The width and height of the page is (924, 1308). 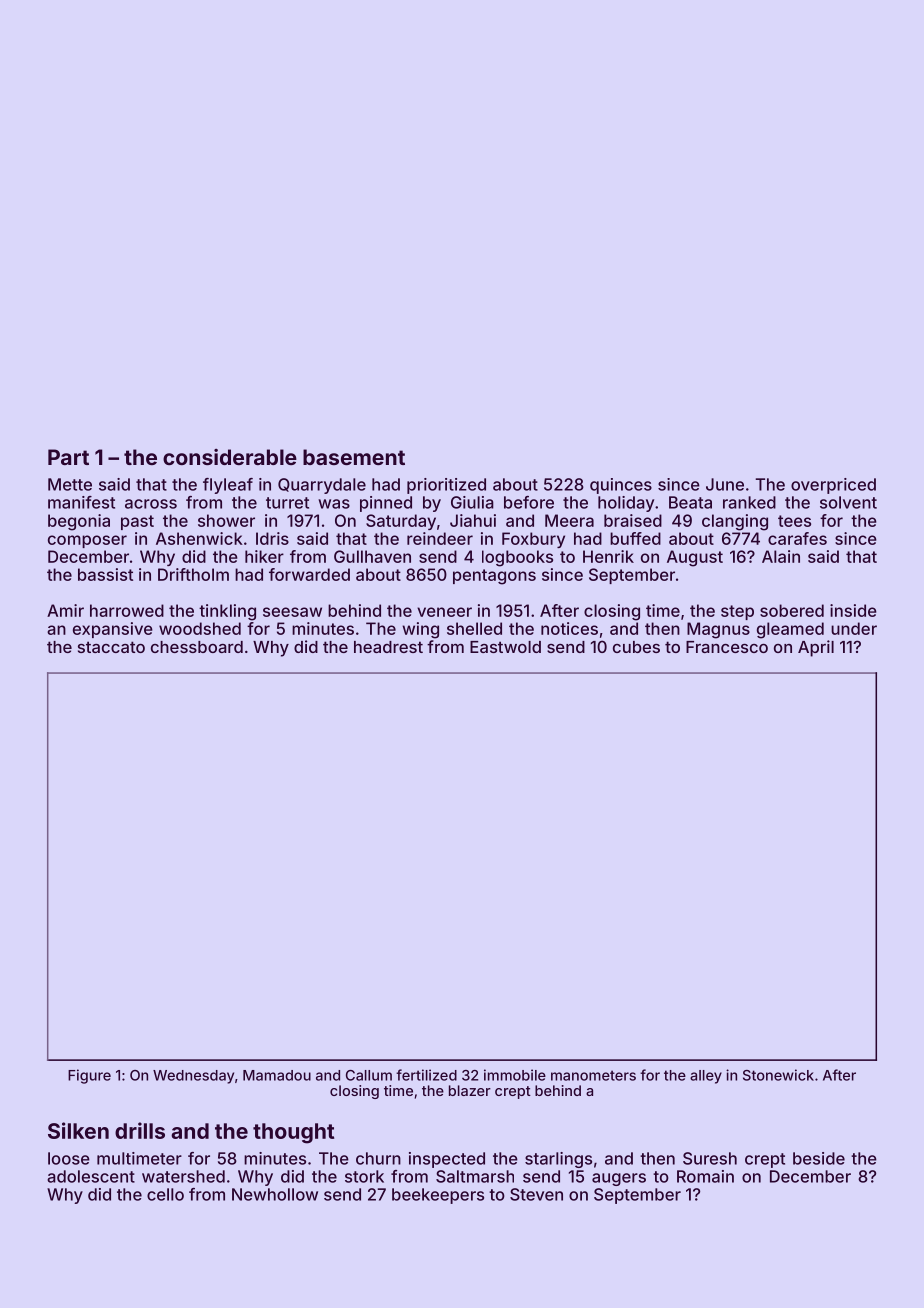 What do you see at coordinates (727, 647) in the page?
I see `Francesco` at bounding box center [727, 647].
